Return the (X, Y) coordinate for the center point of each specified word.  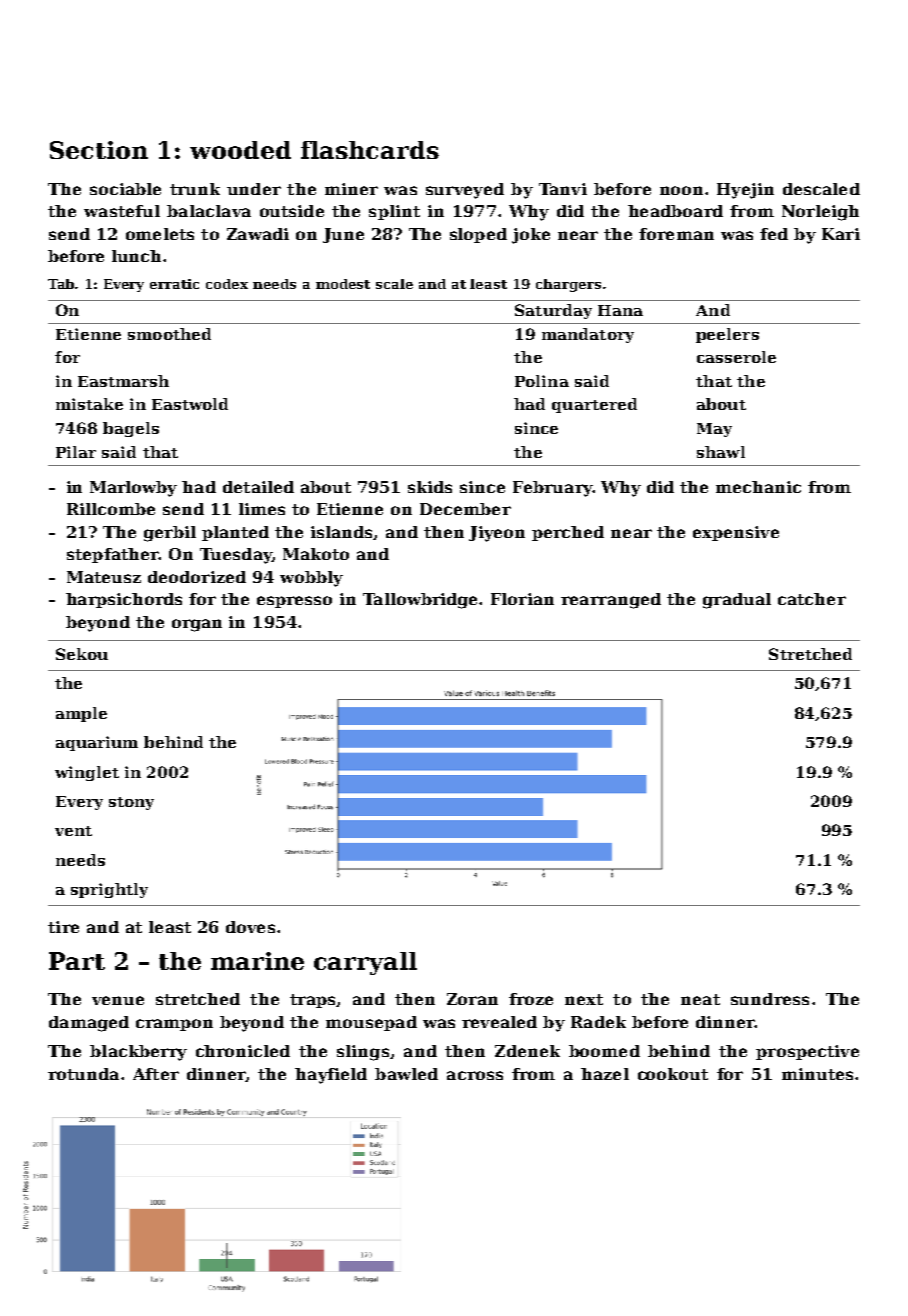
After (156, 1074)
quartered (594, 405)
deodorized (197, 577)
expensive (736, 533)
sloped (478, 235)
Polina (542, 381)
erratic (174, 284)
